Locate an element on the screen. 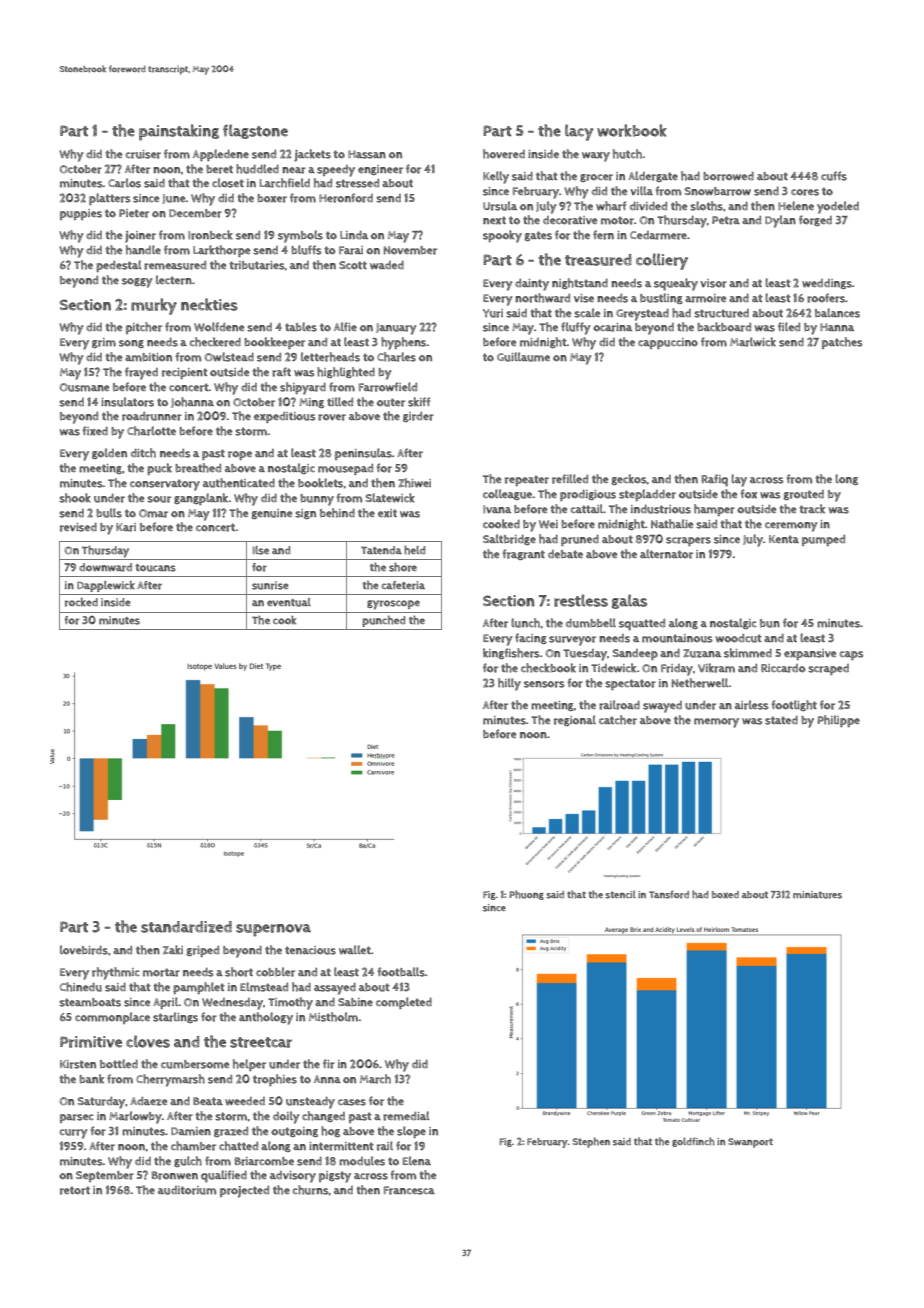 The image size is (924, 1308). spooky is located at coordinates (502, 236).
